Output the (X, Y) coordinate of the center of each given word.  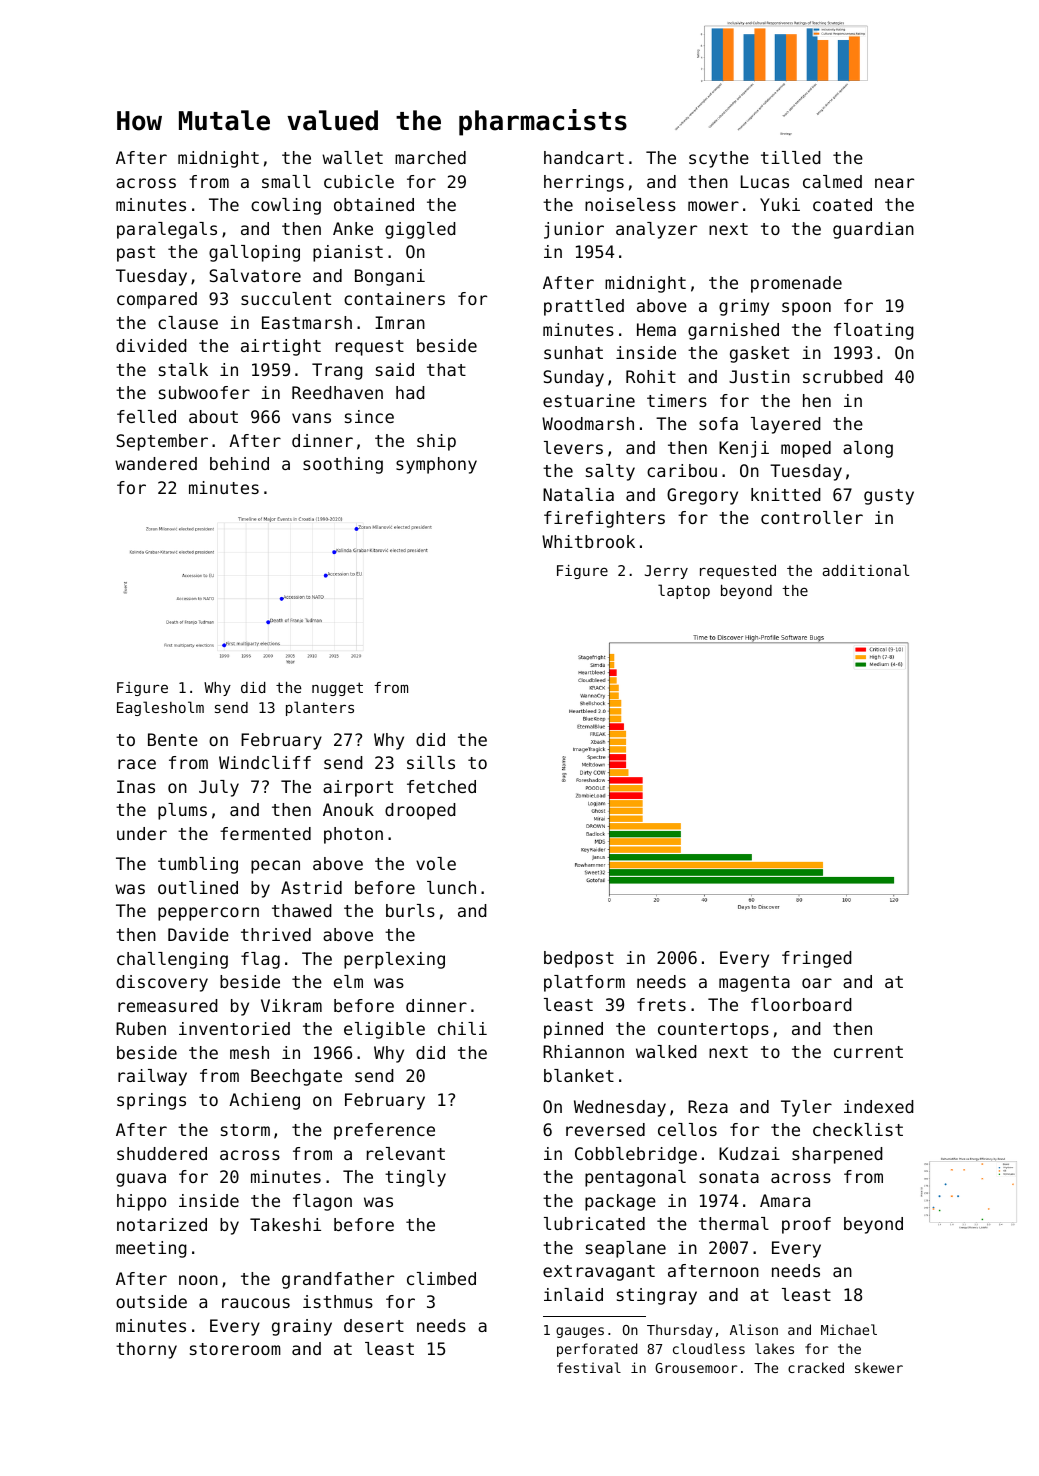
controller (812, 517)
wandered (156, 463)
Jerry (666, 572)
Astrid (311, 887)
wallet (352, 157)
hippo (141, 1202)
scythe (719, 159)
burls (410, 910)
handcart (584, 157)
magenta (754, 984)
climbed (441, 1278)
